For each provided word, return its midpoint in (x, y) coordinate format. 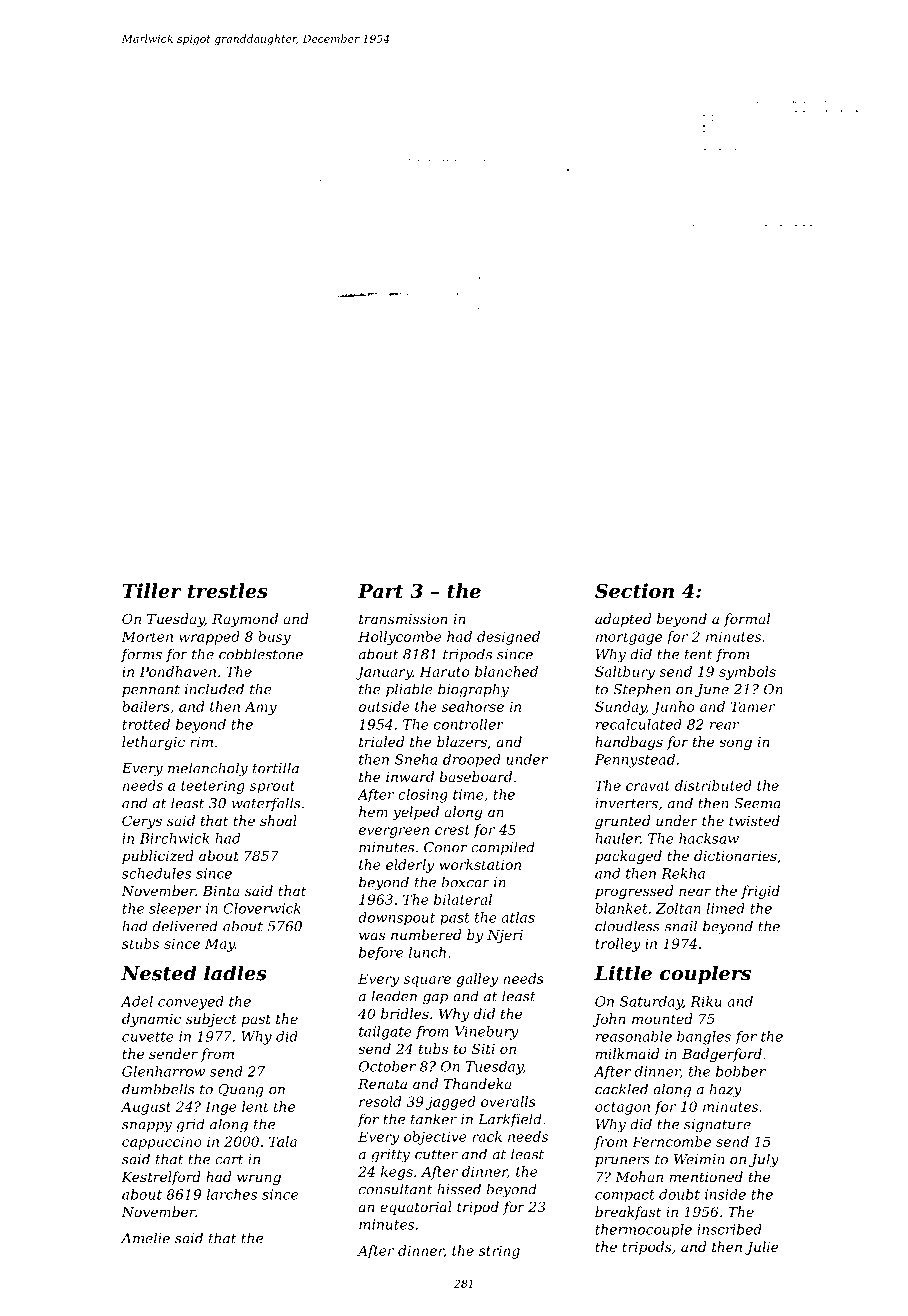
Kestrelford (161, 1178)
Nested (159, 973)
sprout (272, 787)
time (468, 794)
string (499, 1252)
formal (747, 620)
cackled (621, 1089)
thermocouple (643, 1230)
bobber (741, 1071)
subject (211, 1020)
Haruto (444, 671)
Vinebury (486, 1033)
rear (724, 726)
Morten (147, 636)
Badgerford (722, 1055)
